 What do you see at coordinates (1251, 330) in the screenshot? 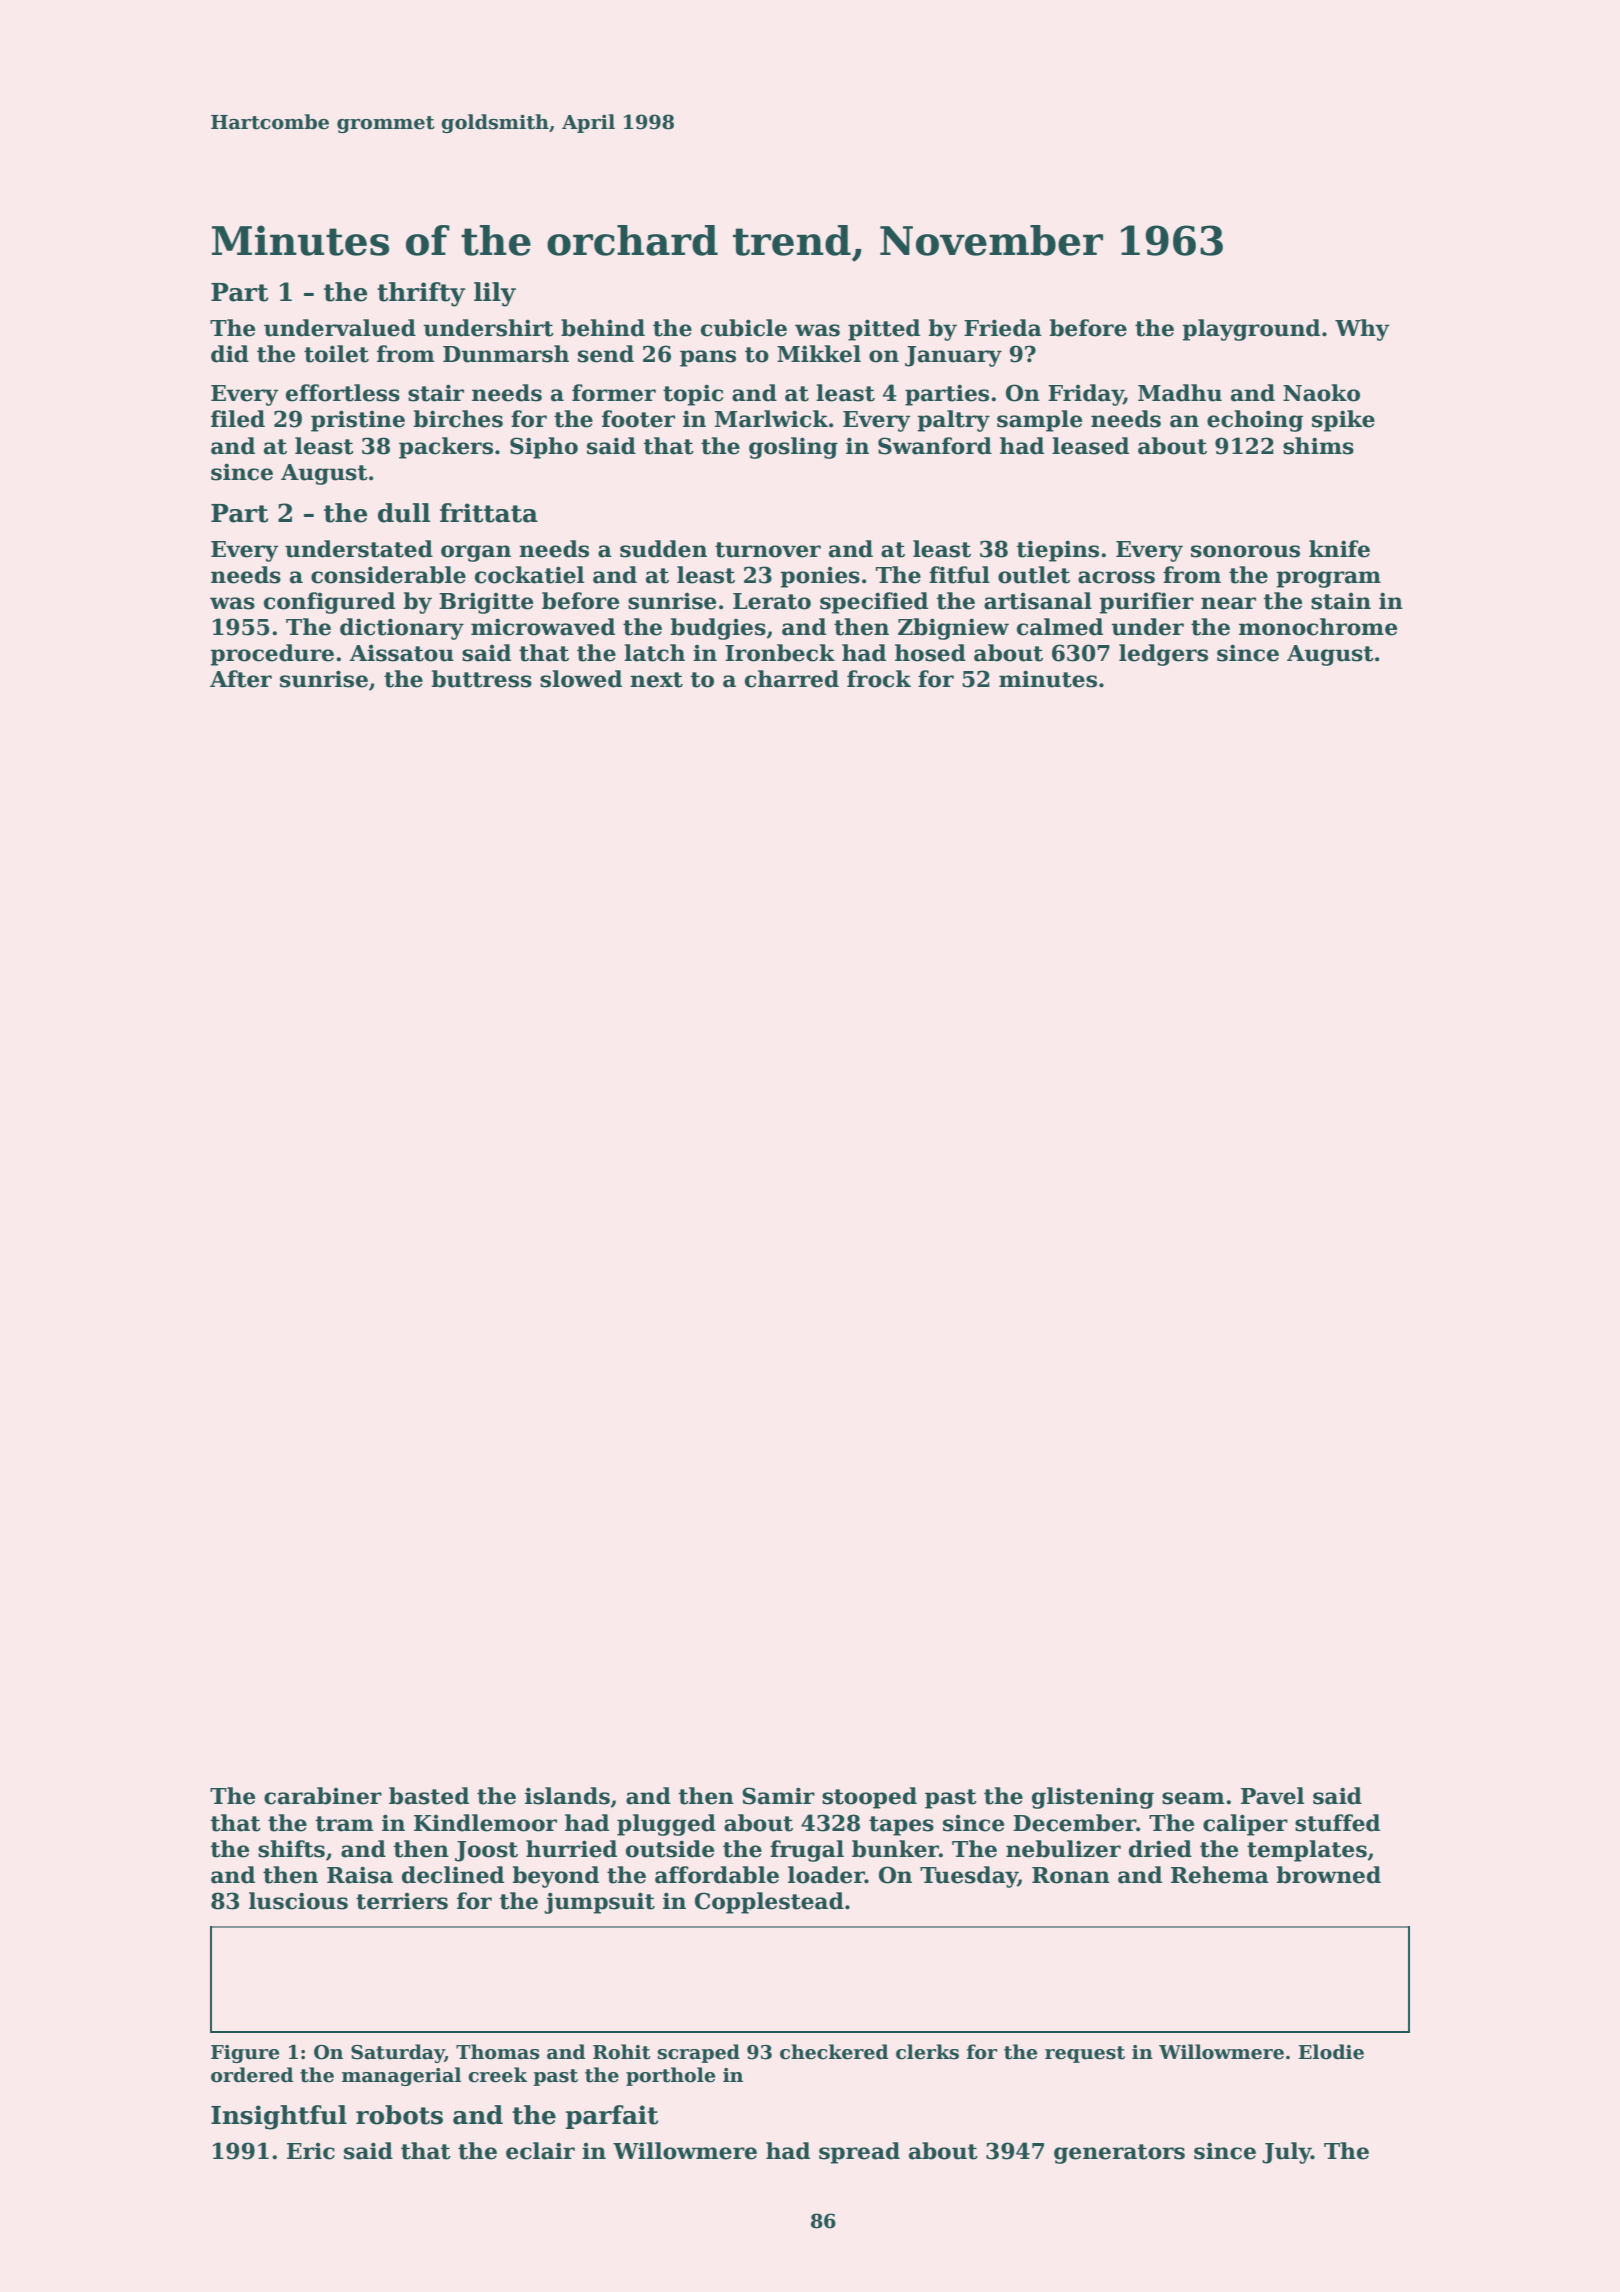
I see `playground` at bounding box center [1251, 330].
